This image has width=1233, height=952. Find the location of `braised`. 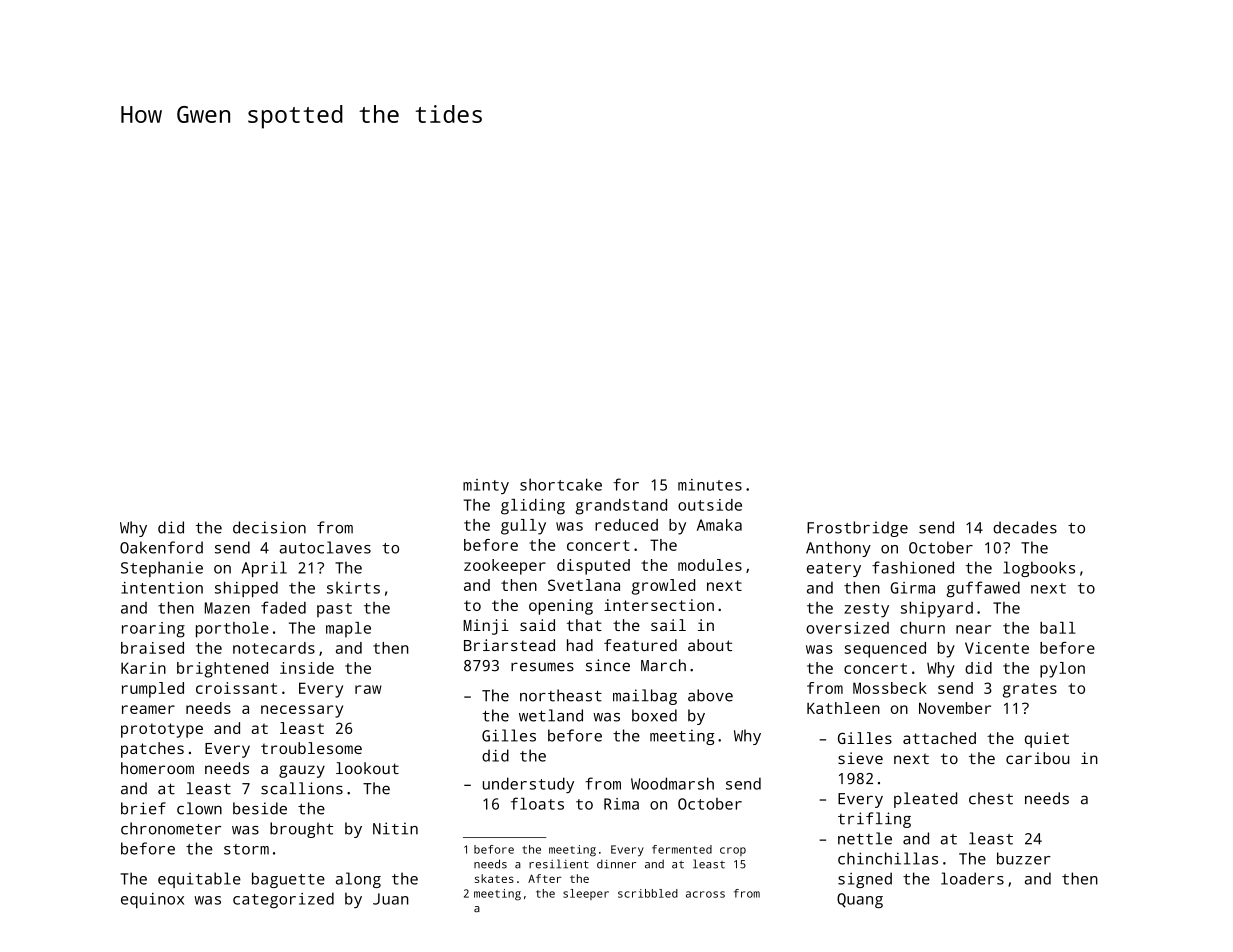

braised is located at coordinates (152, 648).
